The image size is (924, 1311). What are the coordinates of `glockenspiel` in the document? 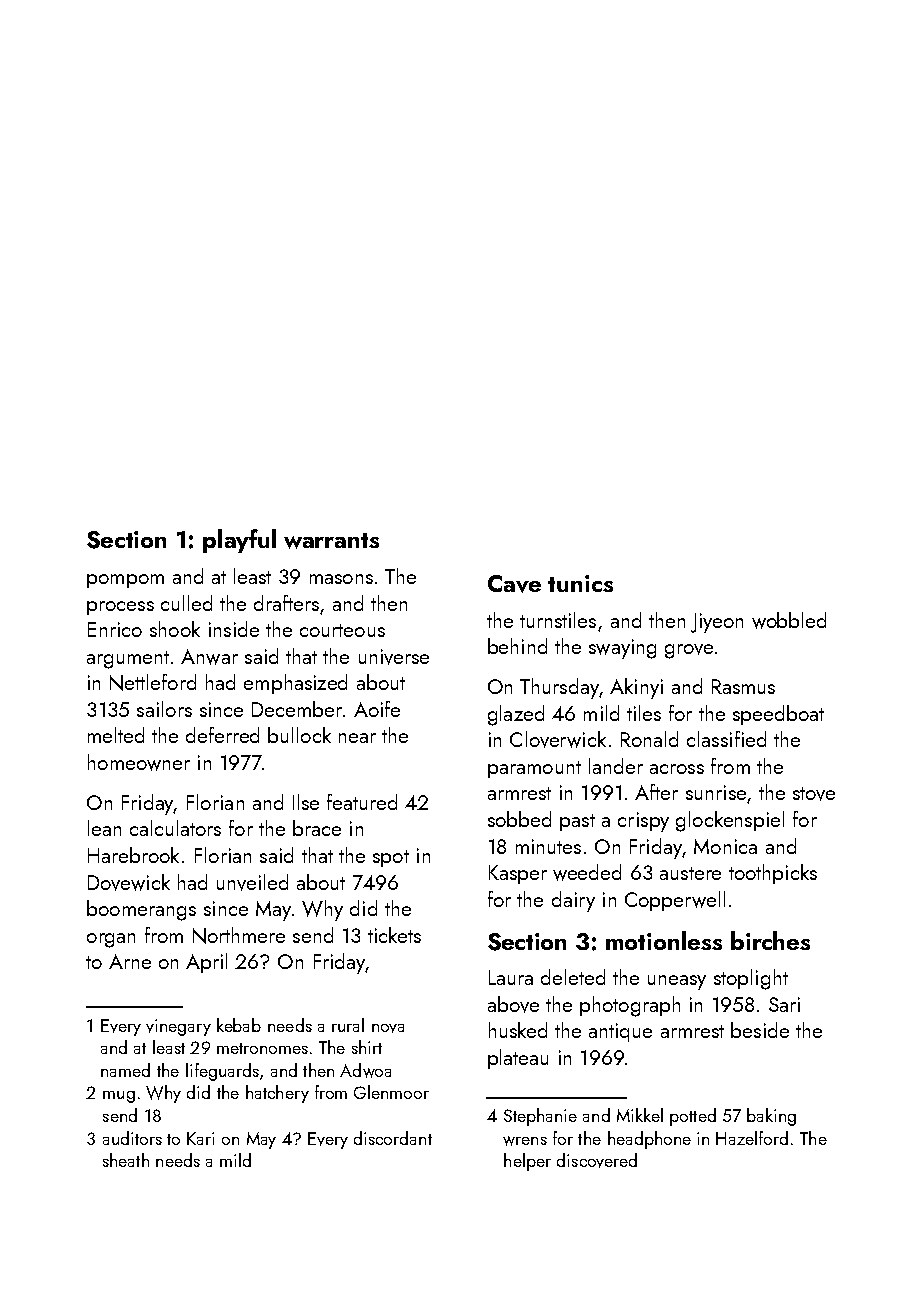 It's located at (730, 821).
